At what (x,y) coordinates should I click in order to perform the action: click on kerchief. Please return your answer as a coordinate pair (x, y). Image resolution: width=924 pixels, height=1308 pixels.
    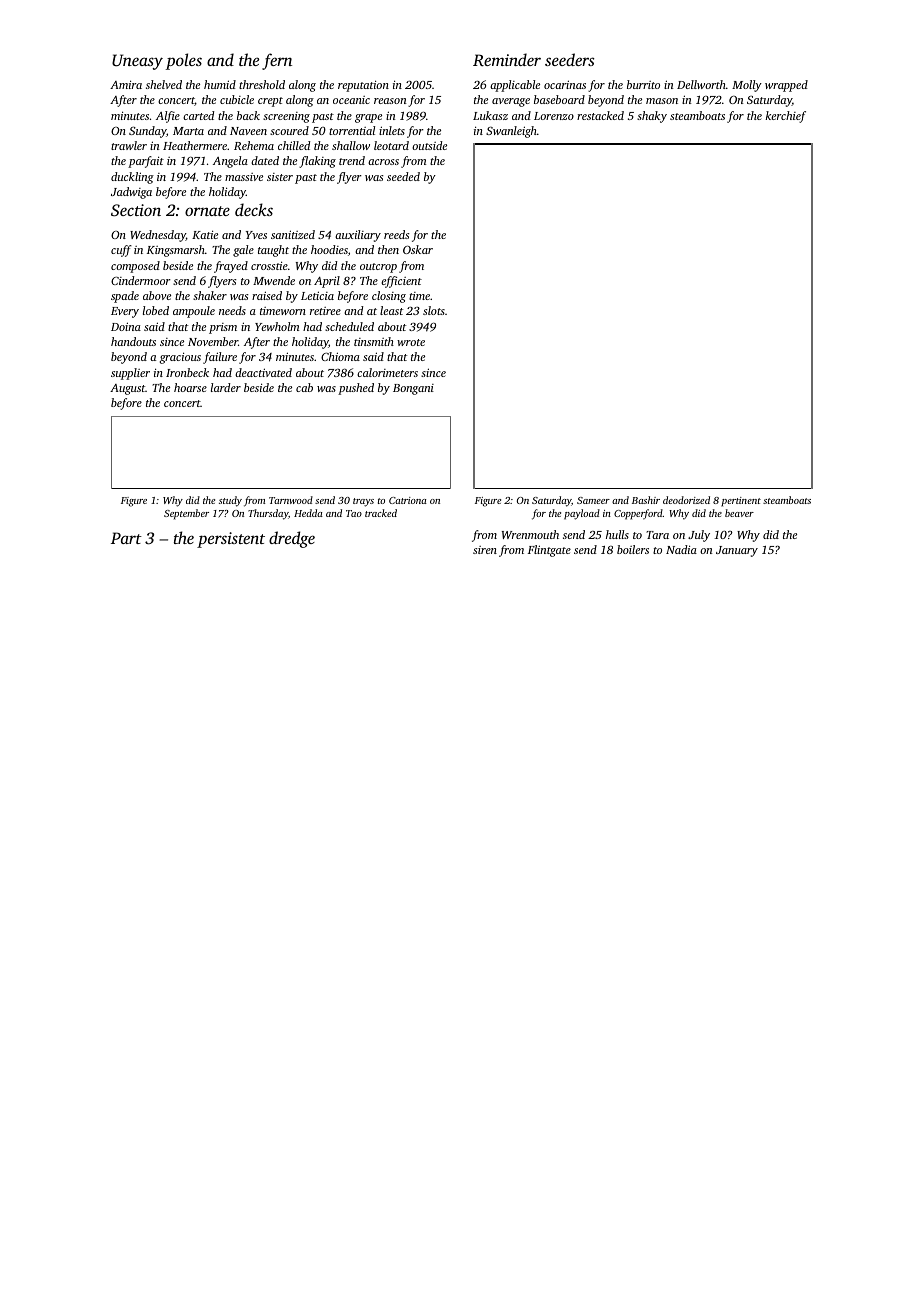
    Looking at the image, I should click on (786, 117).
